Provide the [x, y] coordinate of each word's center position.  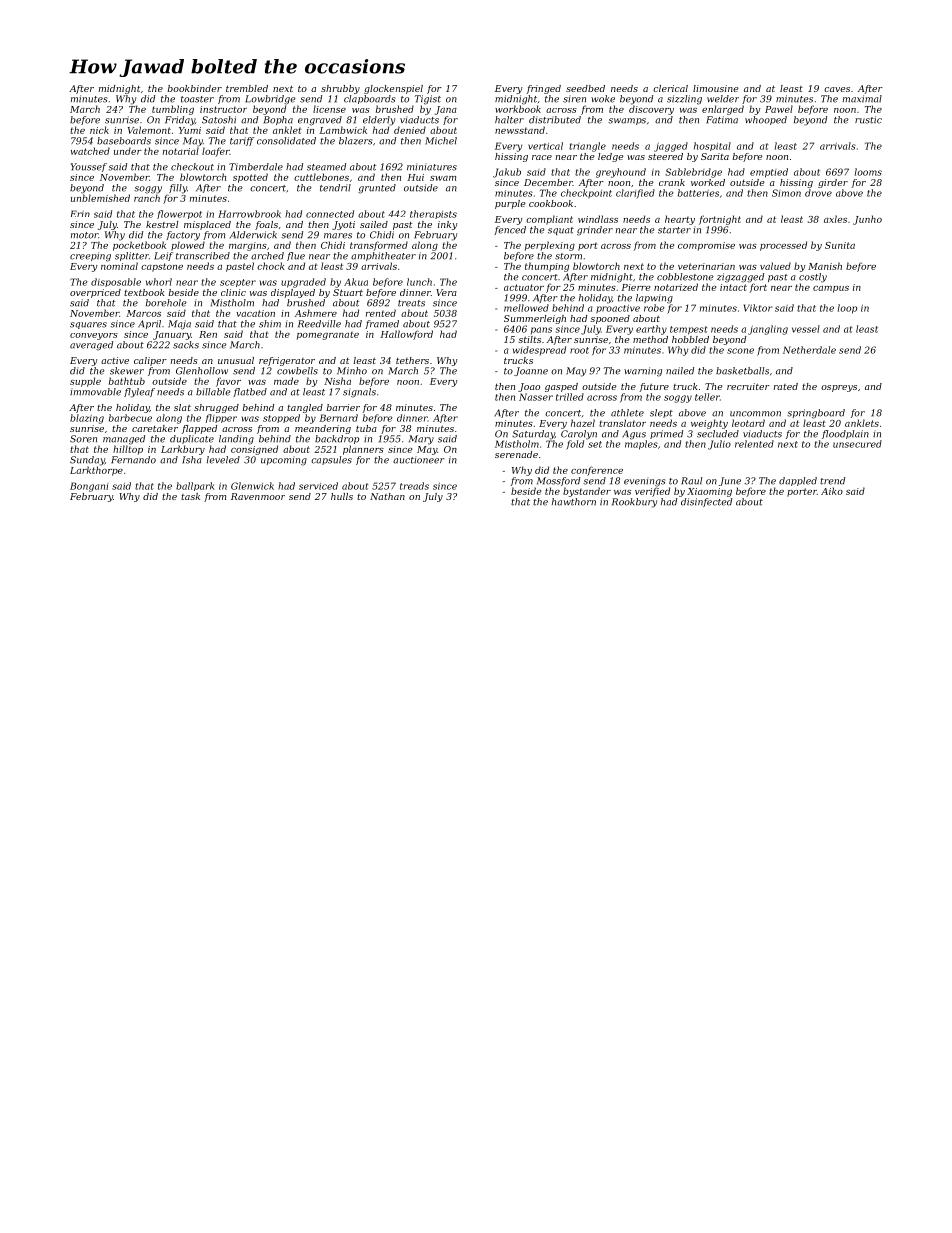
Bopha [278, 120]
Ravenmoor [258, 496]
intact [733, 287]
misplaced [207, 225]
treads [414, 486]
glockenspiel [393, 89]
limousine [716, 88]
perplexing [550, 246]
